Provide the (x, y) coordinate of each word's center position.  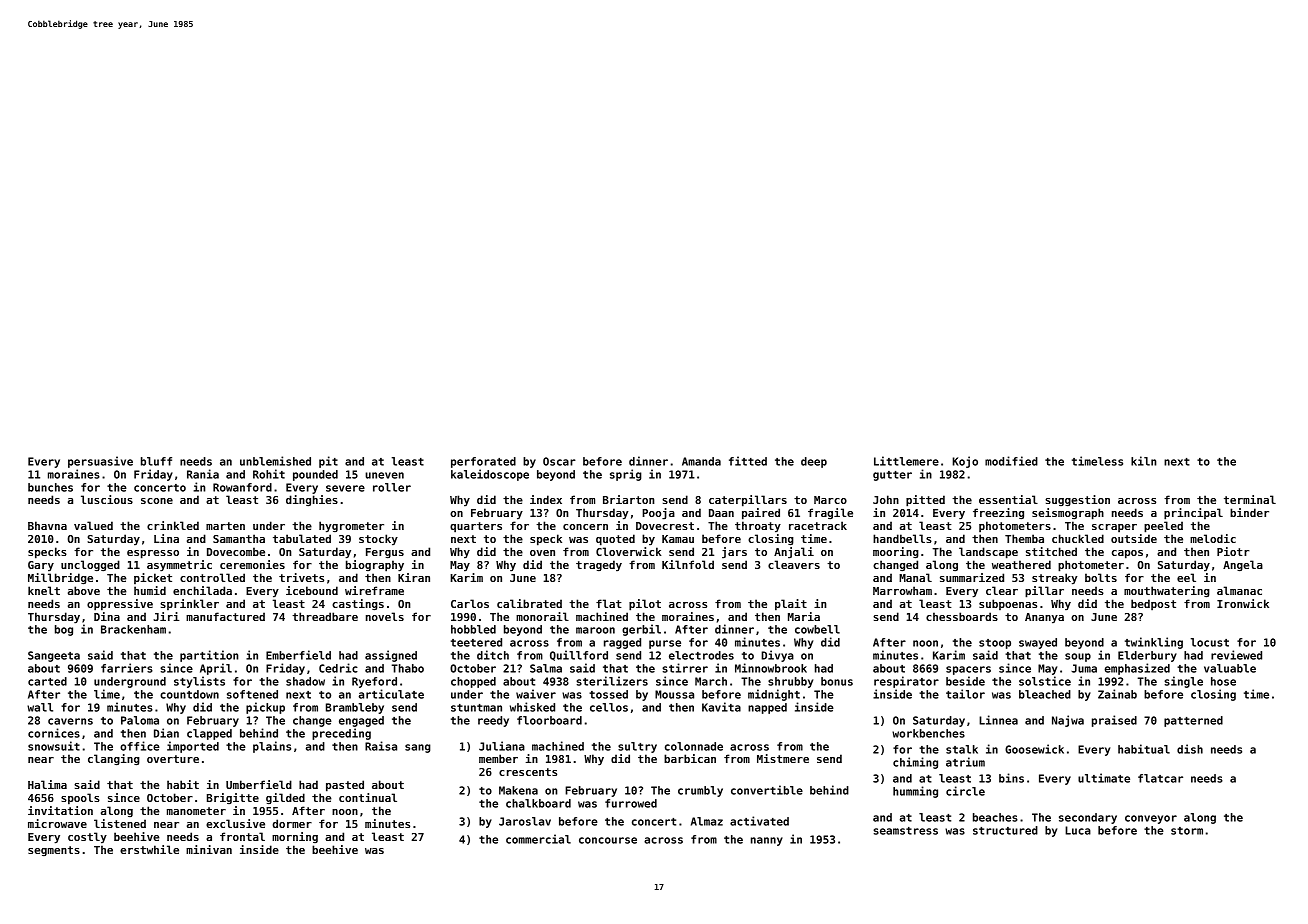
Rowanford (242, 487)
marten (225, 526)
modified (1011, 461)
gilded (285, 799)
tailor (965, 694)
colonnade (694, 746)
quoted (615, 540)
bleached (1045, 694)
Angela (1243, 566)
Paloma (140, 720)
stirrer (685, 668)
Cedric (338, 668)
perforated (483, 462)
